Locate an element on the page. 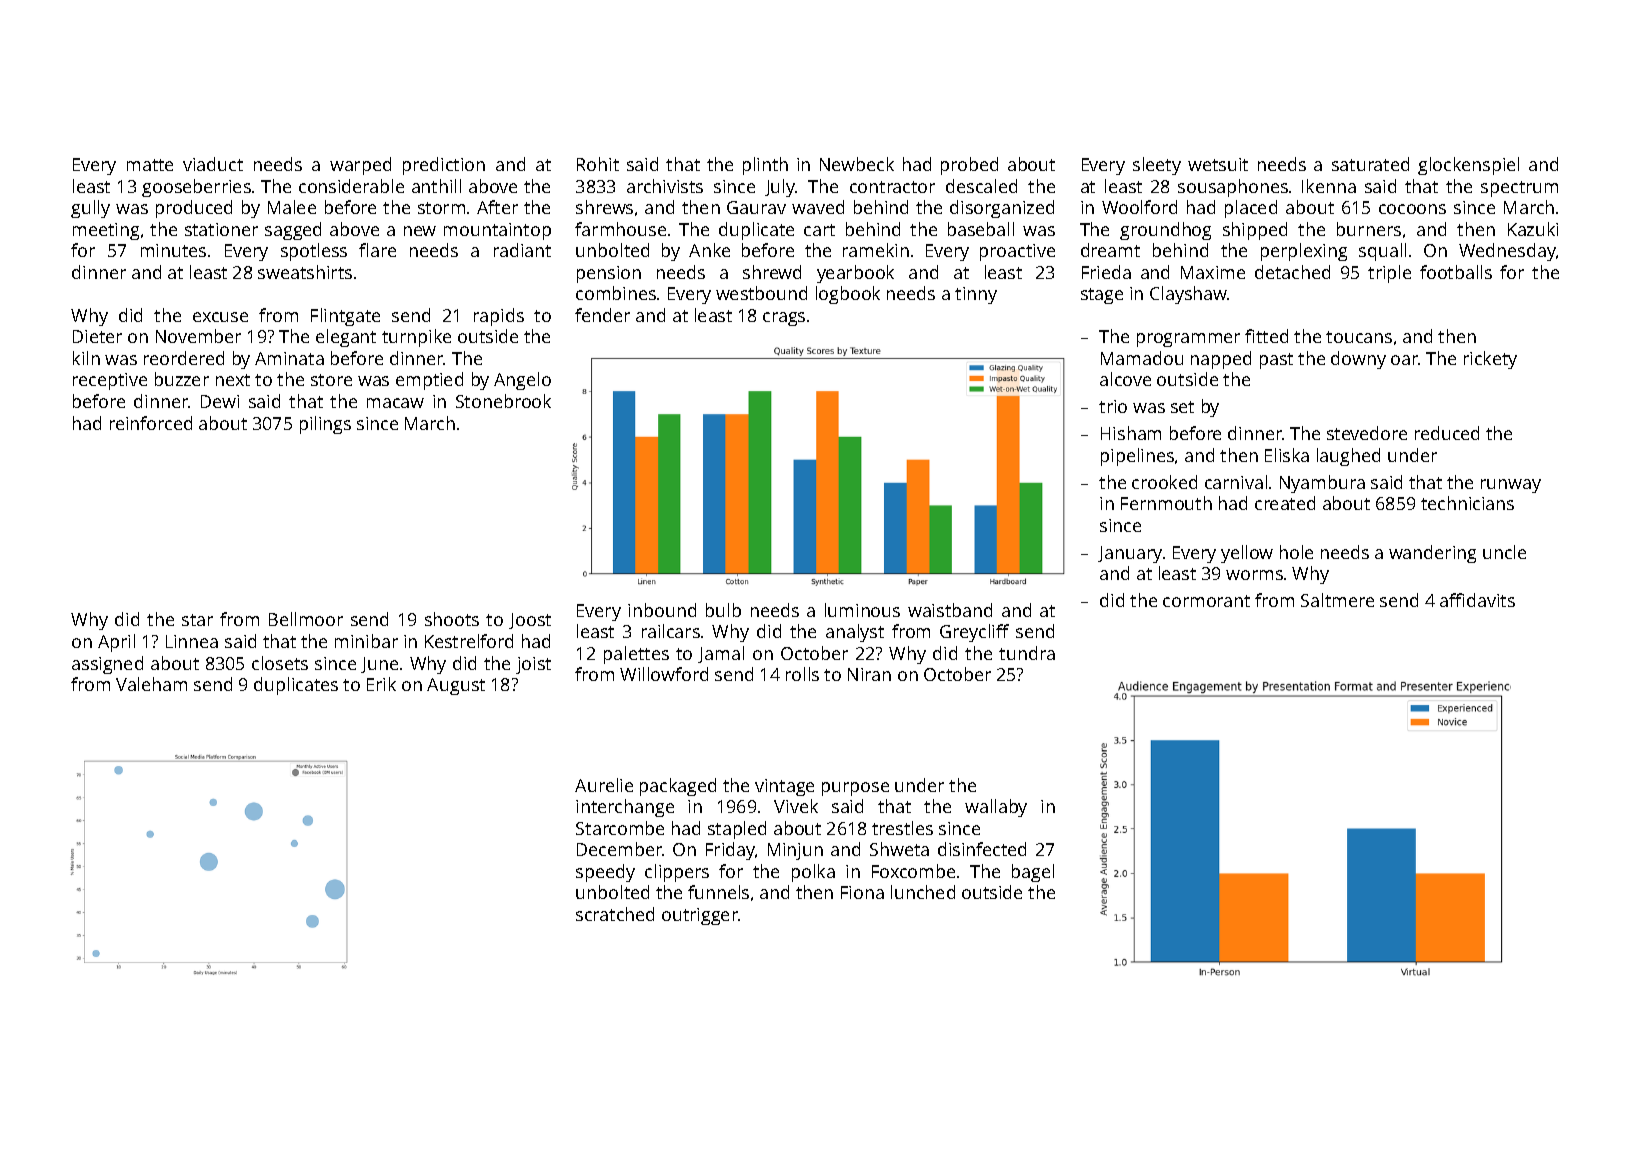 The height and width of the document is (1154, 1632). vintage is located at coordinates (784, 787).
